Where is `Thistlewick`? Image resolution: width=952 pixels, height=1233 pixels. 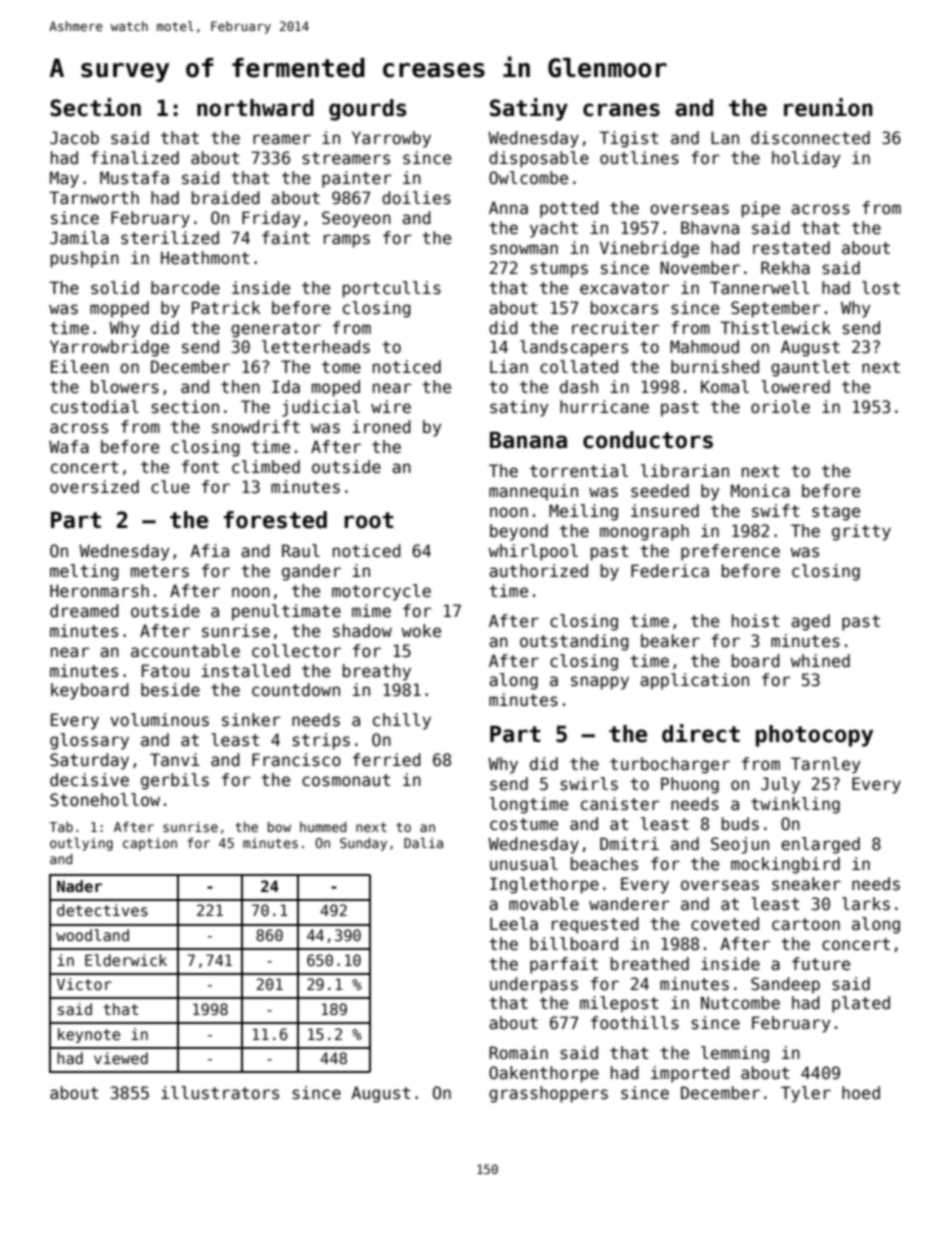 Thistlewick is located at coordinates (775, 328).
